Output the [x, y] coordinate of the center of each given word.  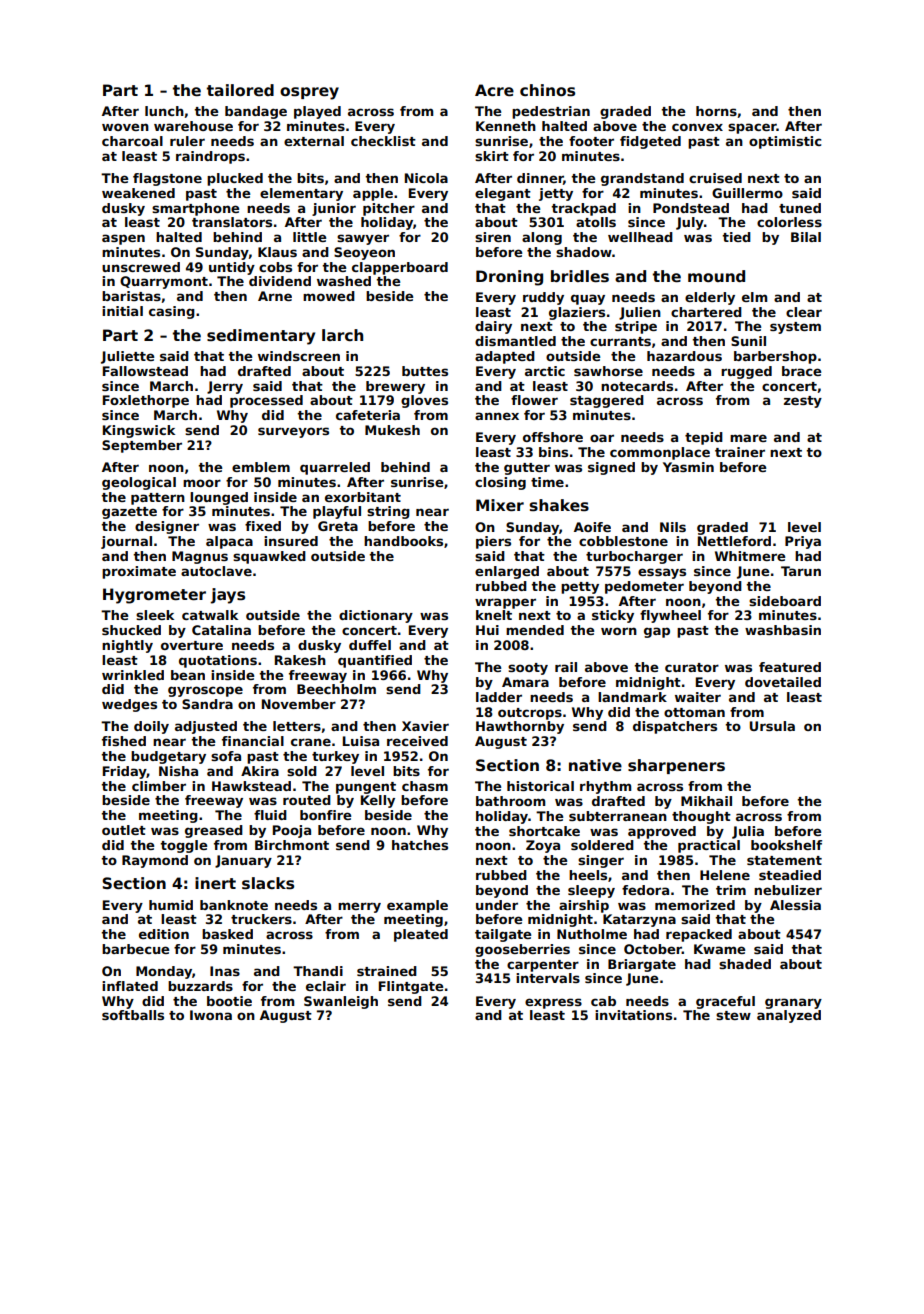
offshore [553, 437]
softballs [133, 1015]
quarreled [335, 468]
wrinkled [133, 675]
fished [124, 741]
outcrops [530, 714]
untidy [232, 268]
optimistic [785, 142]
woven [125, 127]
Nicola [426, 178]
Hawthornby [520, 727]
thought [701, 817]
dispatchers [675, 727]
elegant [503, 194]
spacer [752, 128]
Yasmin [688, 467]
